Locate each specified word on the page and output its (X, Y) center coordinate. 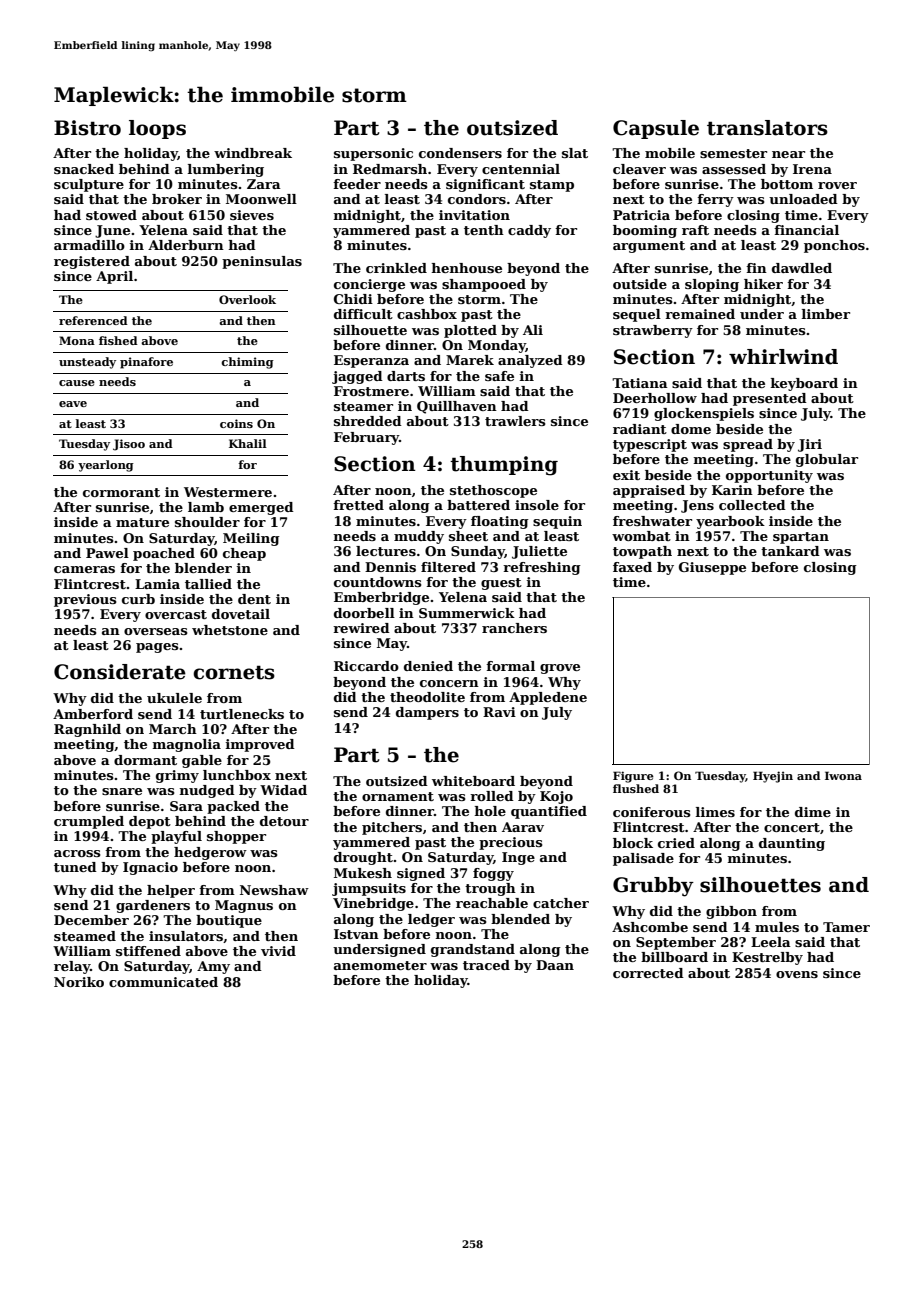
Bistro (87, 128)
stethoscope (493, 491)
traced (486, 965)
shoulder (207, 522)
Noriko (79, 982)
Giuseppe (712, 568)
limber (826, 314)
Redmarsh (390, 169)
